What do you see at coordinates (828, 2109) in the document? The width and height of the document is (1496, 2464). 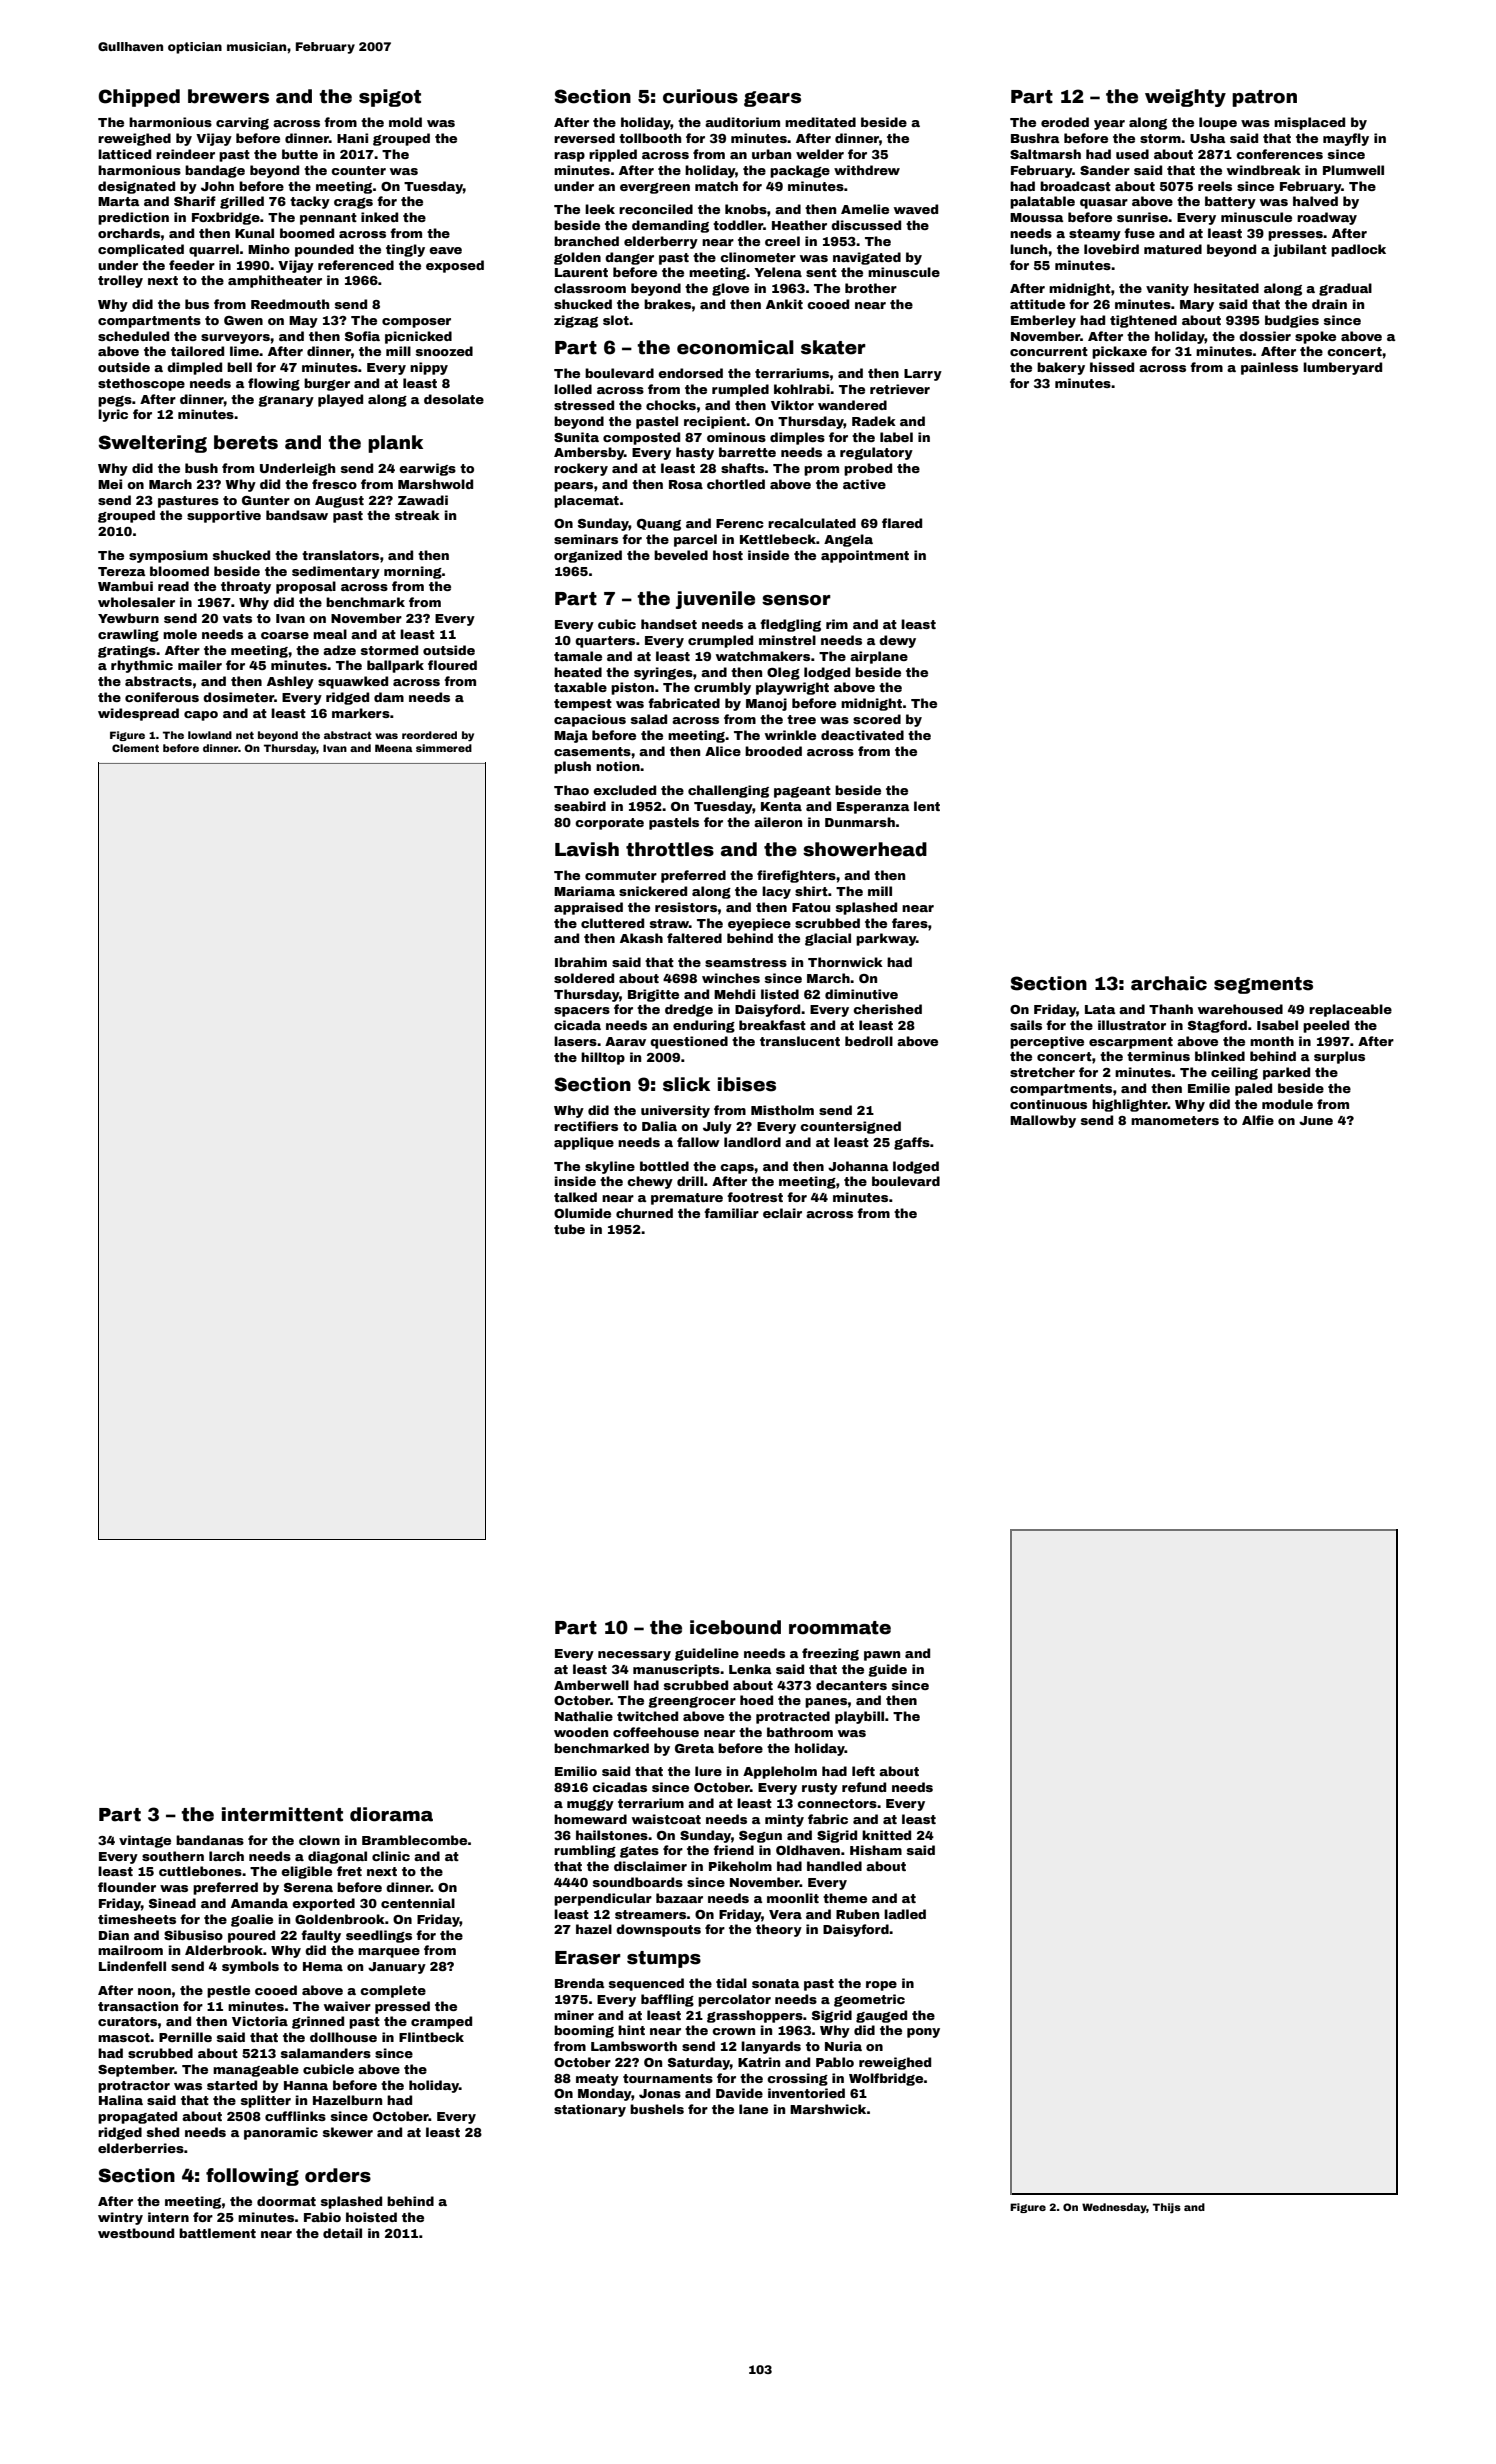 I see `Marshwick` at bounding box center [828, 2109].
